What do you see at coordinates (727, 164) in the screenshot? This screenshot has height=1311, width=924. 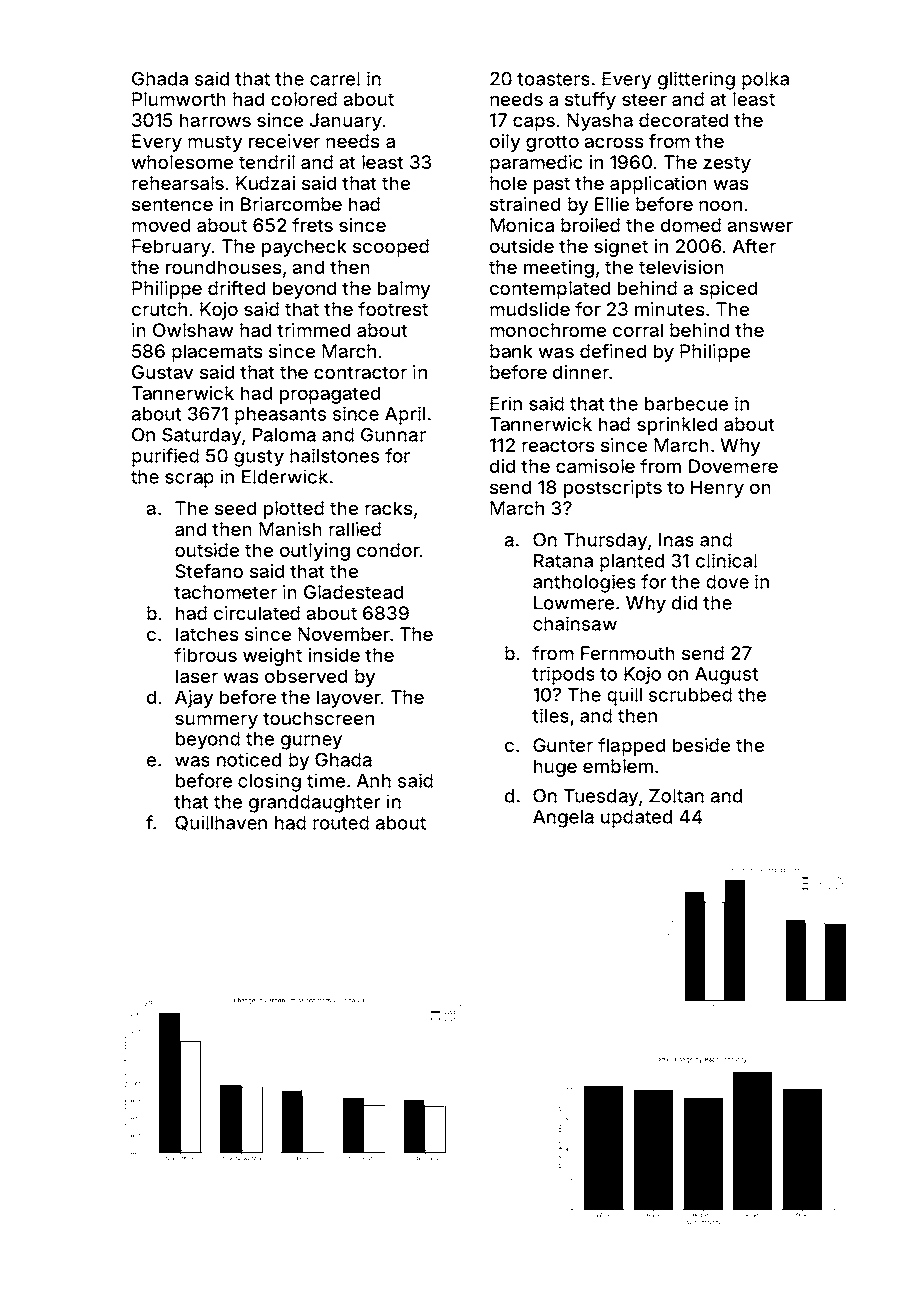 I see `zesty` at bounding box center [727, 164].
